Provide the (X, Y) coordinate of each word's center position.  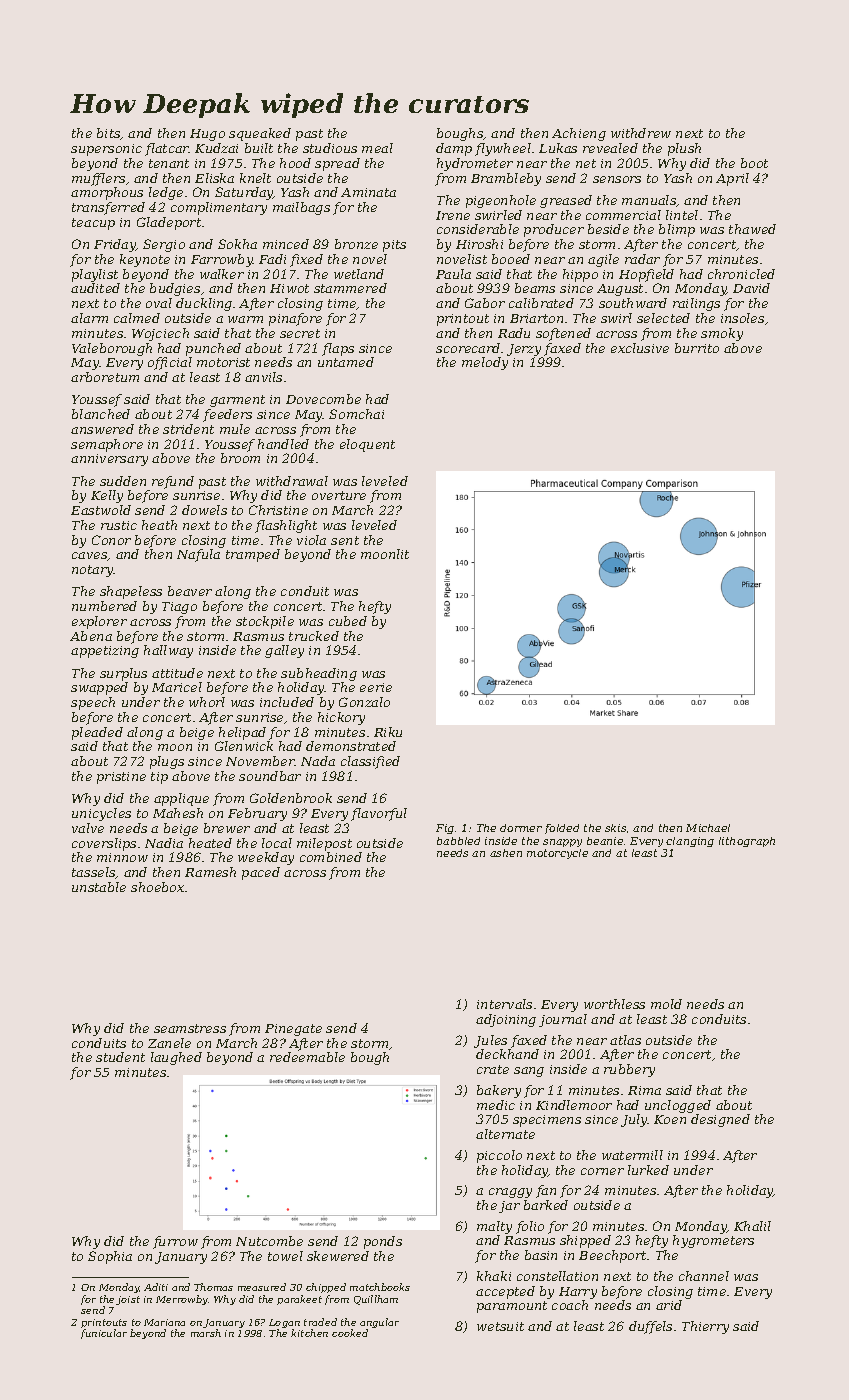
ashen (506, 853)
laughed (176, 1058)
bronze (356, 244)
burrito (697, 348)
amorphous (107, 193)
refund (173, 482)
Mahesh (178, 813)
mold (666, 1004)
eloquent (367, 445)
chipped (326, 1288)
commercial (623, 215)
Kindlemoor (574, 1105)
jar (509, 1207)
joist (128, 1300)
